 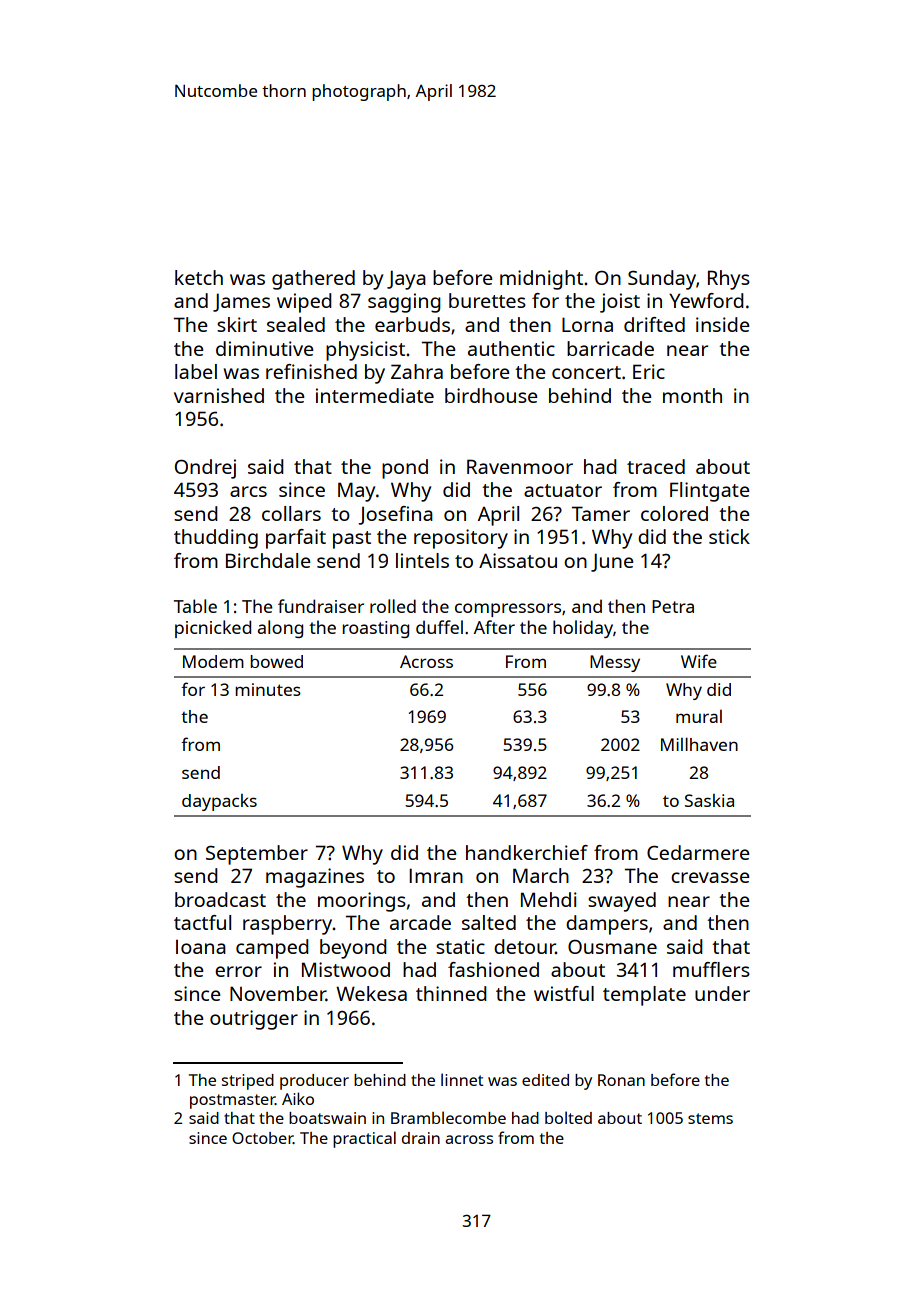 What do you see at coordinates (508, 610) in the screenshot?
I see `compressors` at bounding box center [508, 610].
